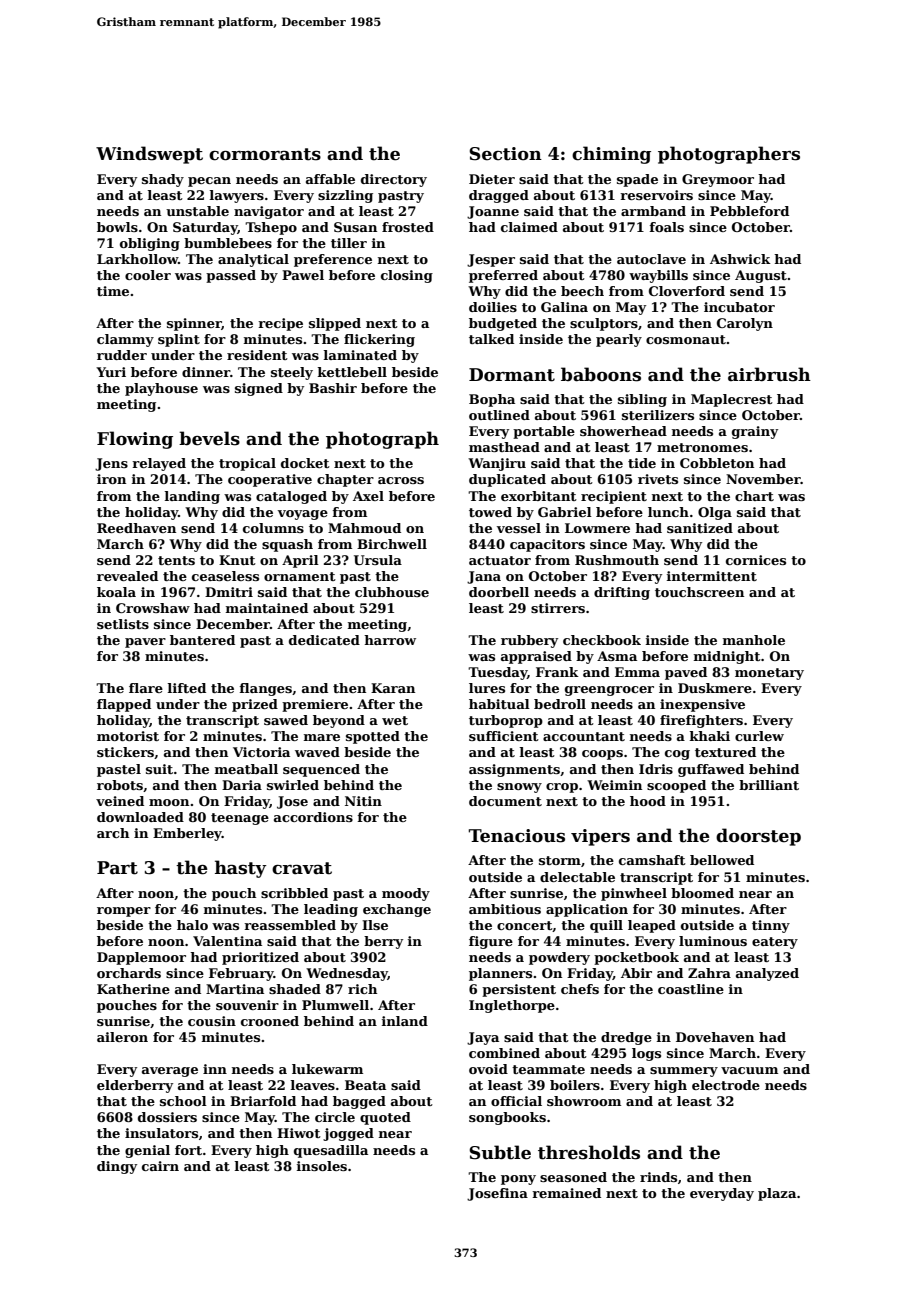 Image resolution: width=908 pixels, height=1316 pixels. Describe the element at coordinates (611, 155) in the screenshot. I see `chiming` at that location.
